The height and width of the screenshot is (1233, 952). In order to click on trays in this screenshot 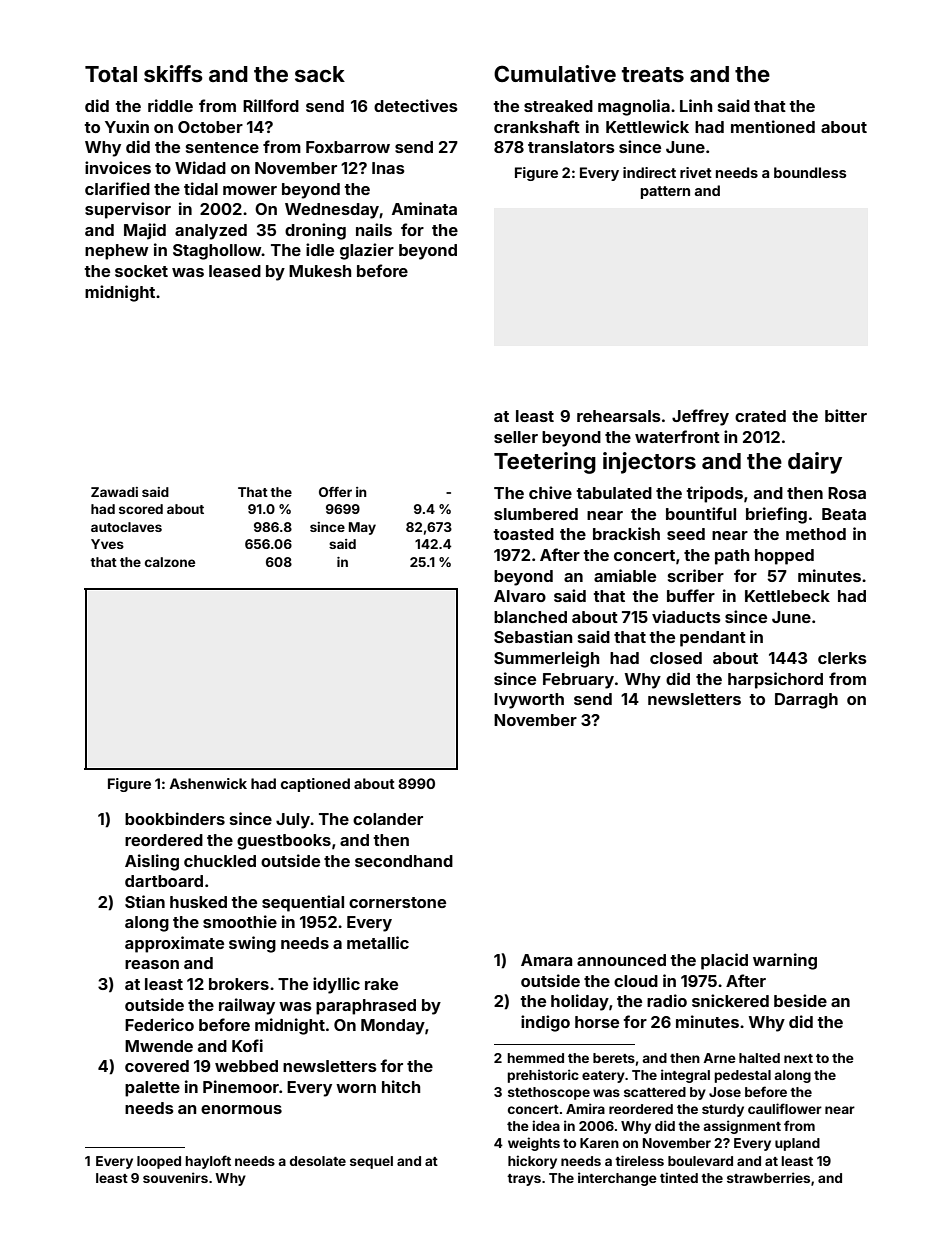, I will do `click(524, 1180)`.
